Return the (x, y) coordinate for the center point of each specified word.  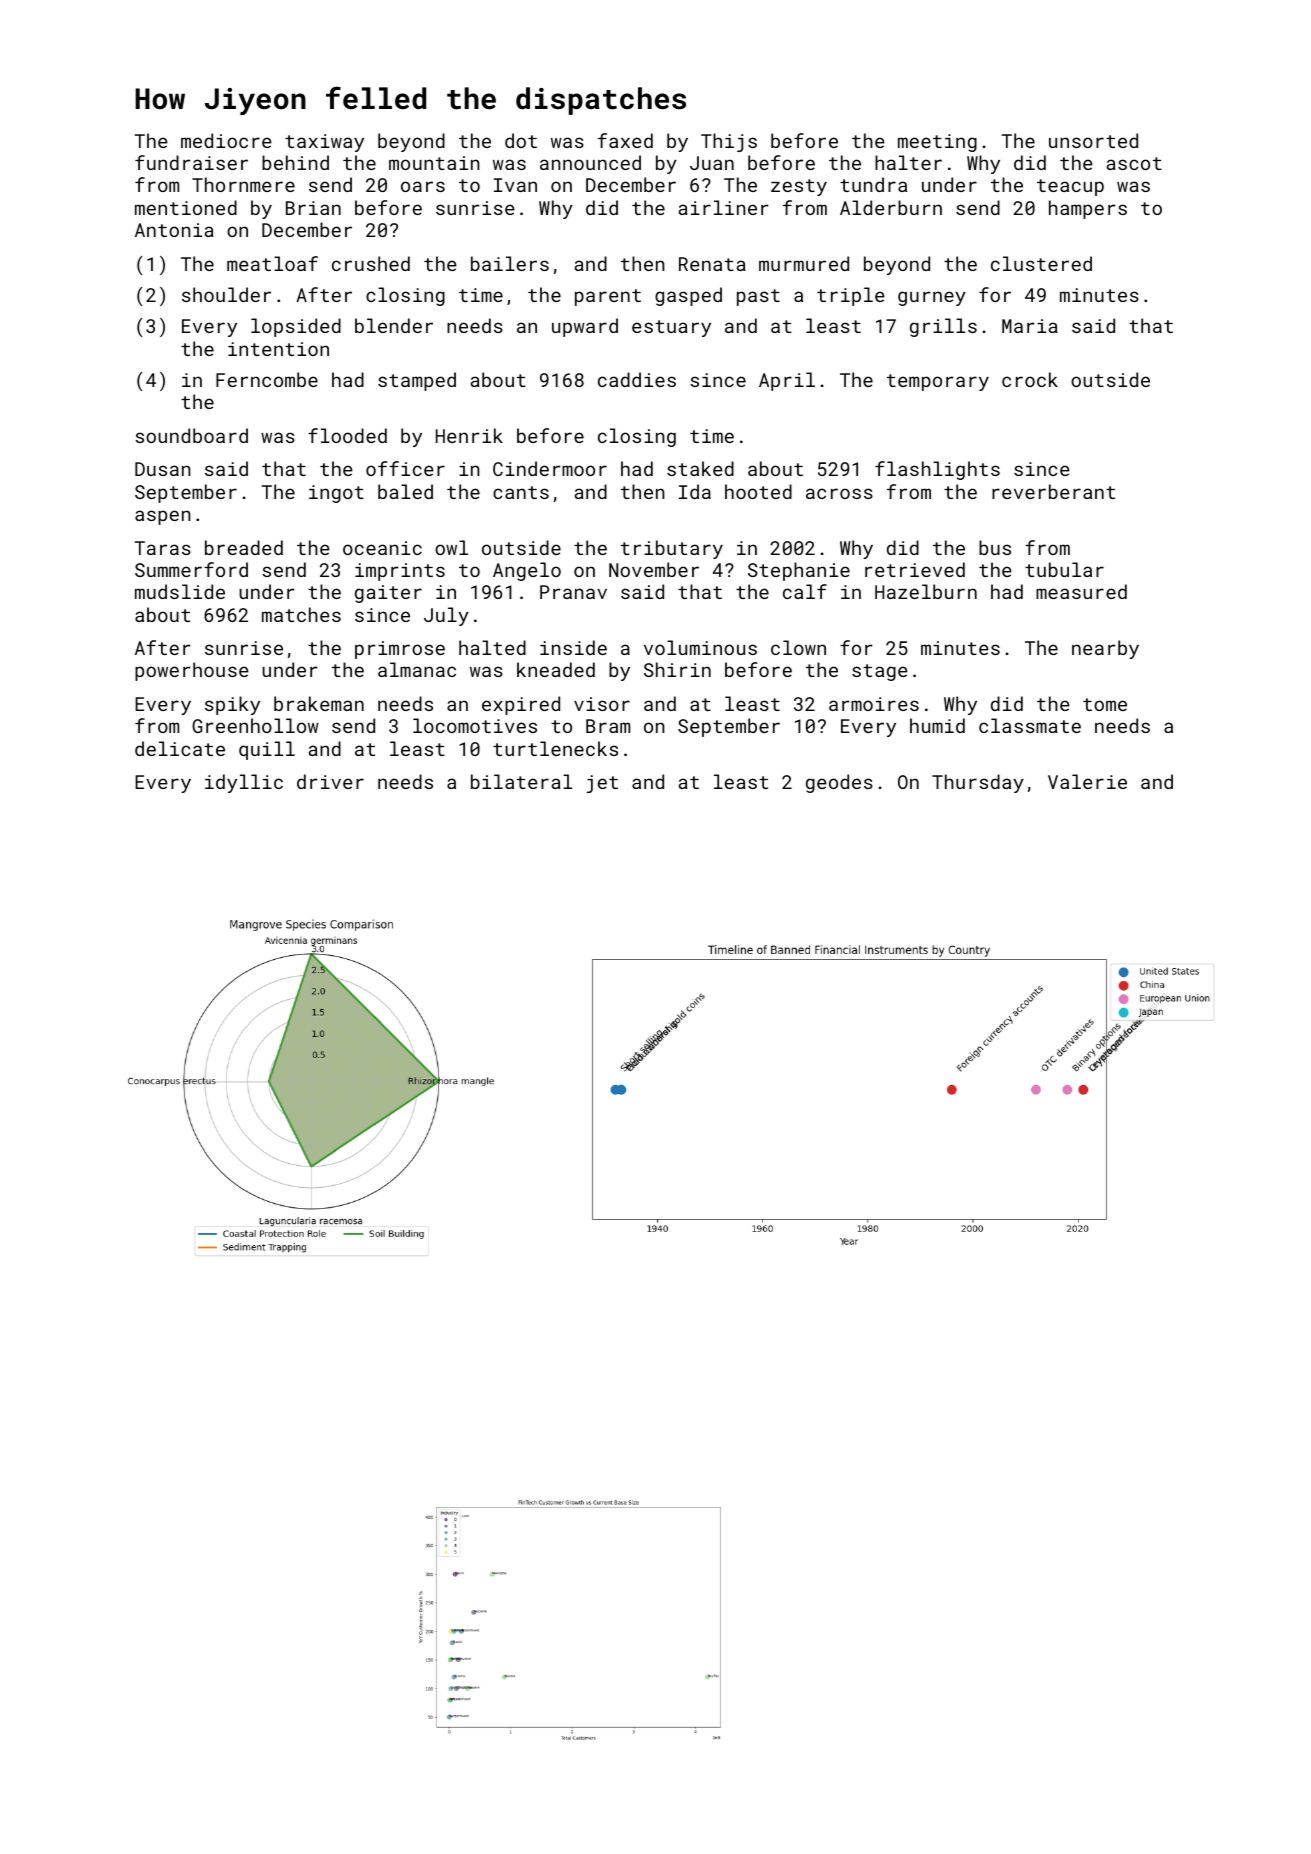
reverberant (1053, 491)
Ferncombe (267, 379)
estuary (671, 328)
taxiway (324, 143)
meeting (937, 143)
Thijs (729, 142)
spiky (232, 705)
